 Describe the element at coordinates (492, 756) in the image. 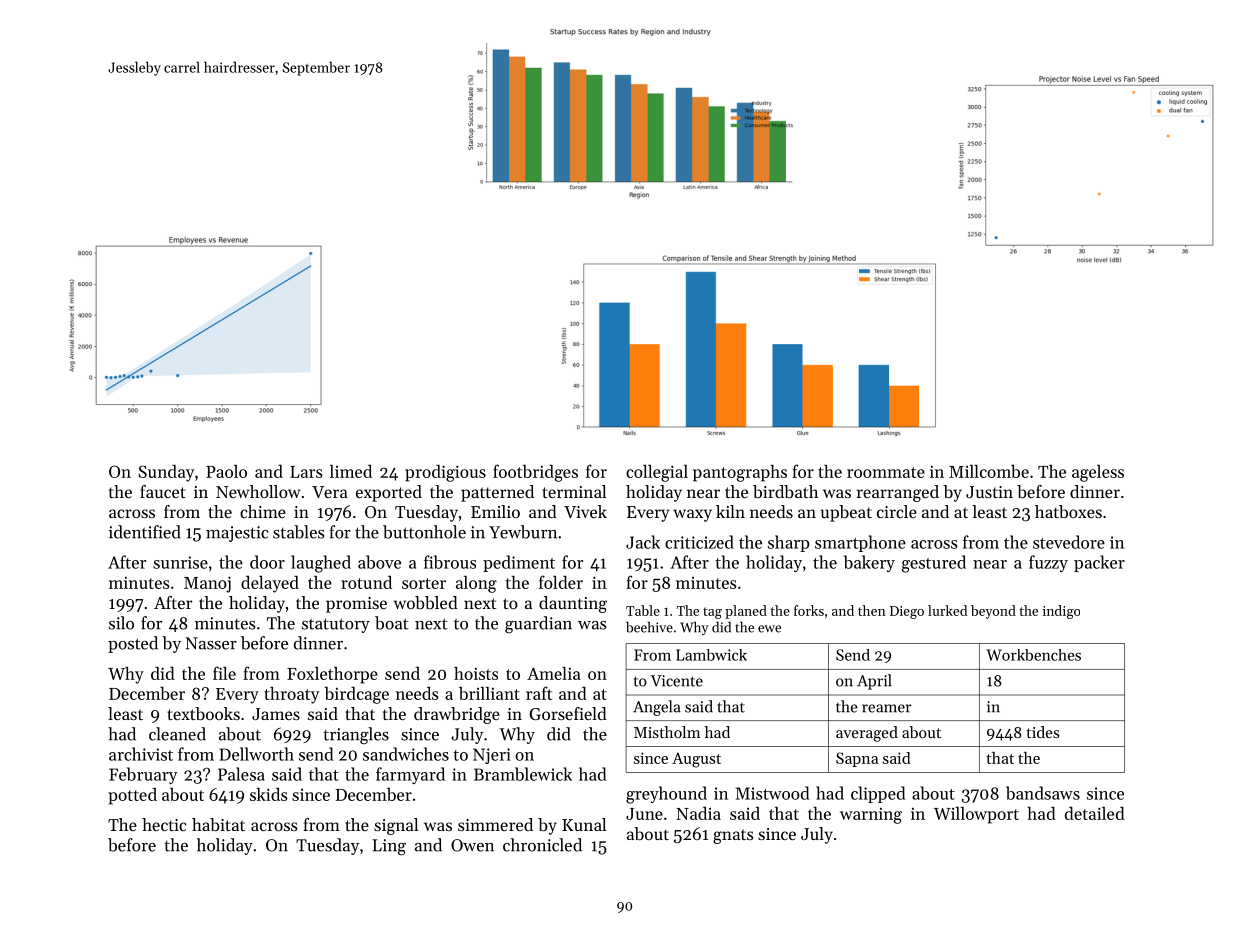

I see `Njeri` at that location.
